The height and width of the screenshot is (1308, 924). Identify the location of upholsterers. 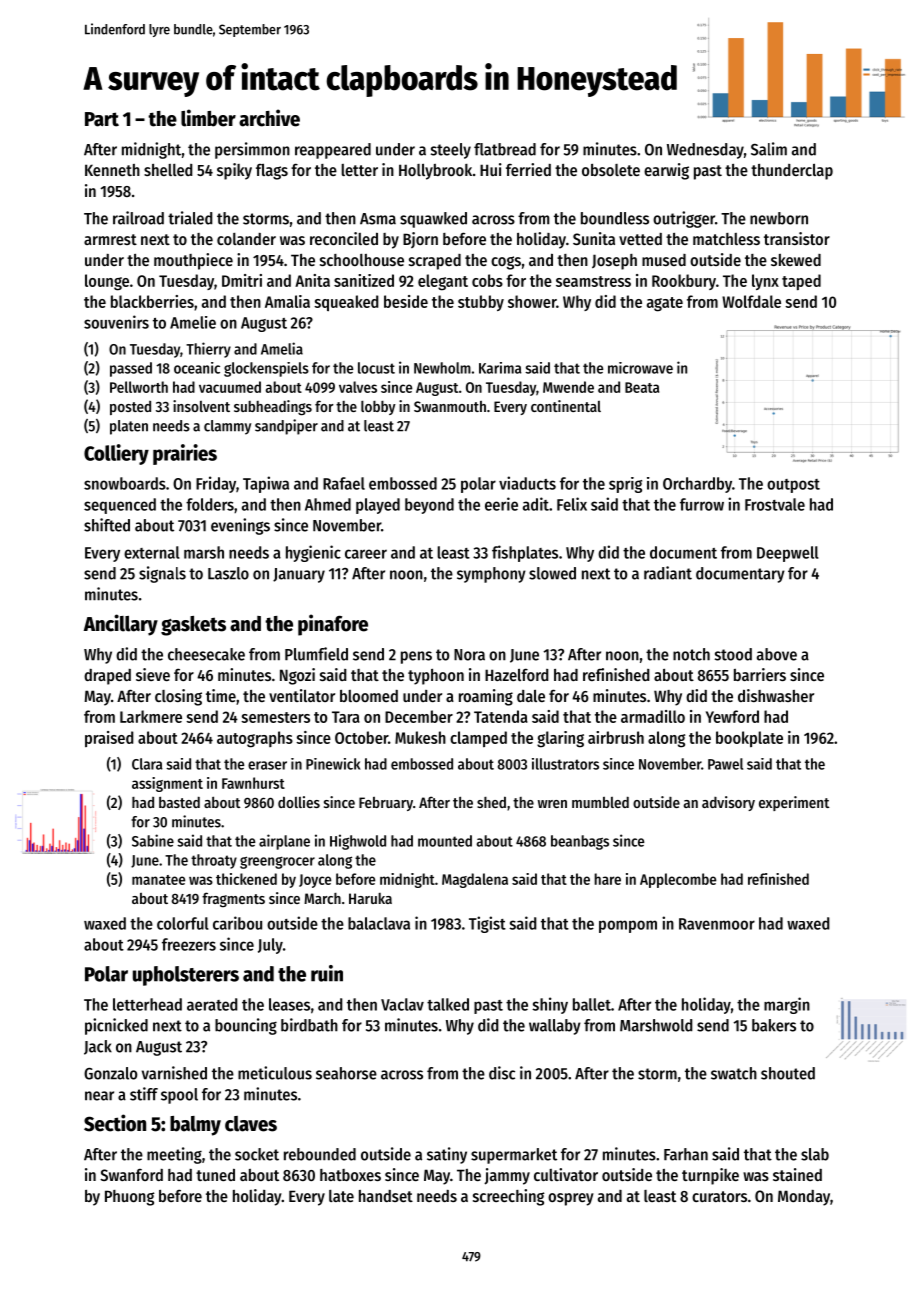
(186, 976).
